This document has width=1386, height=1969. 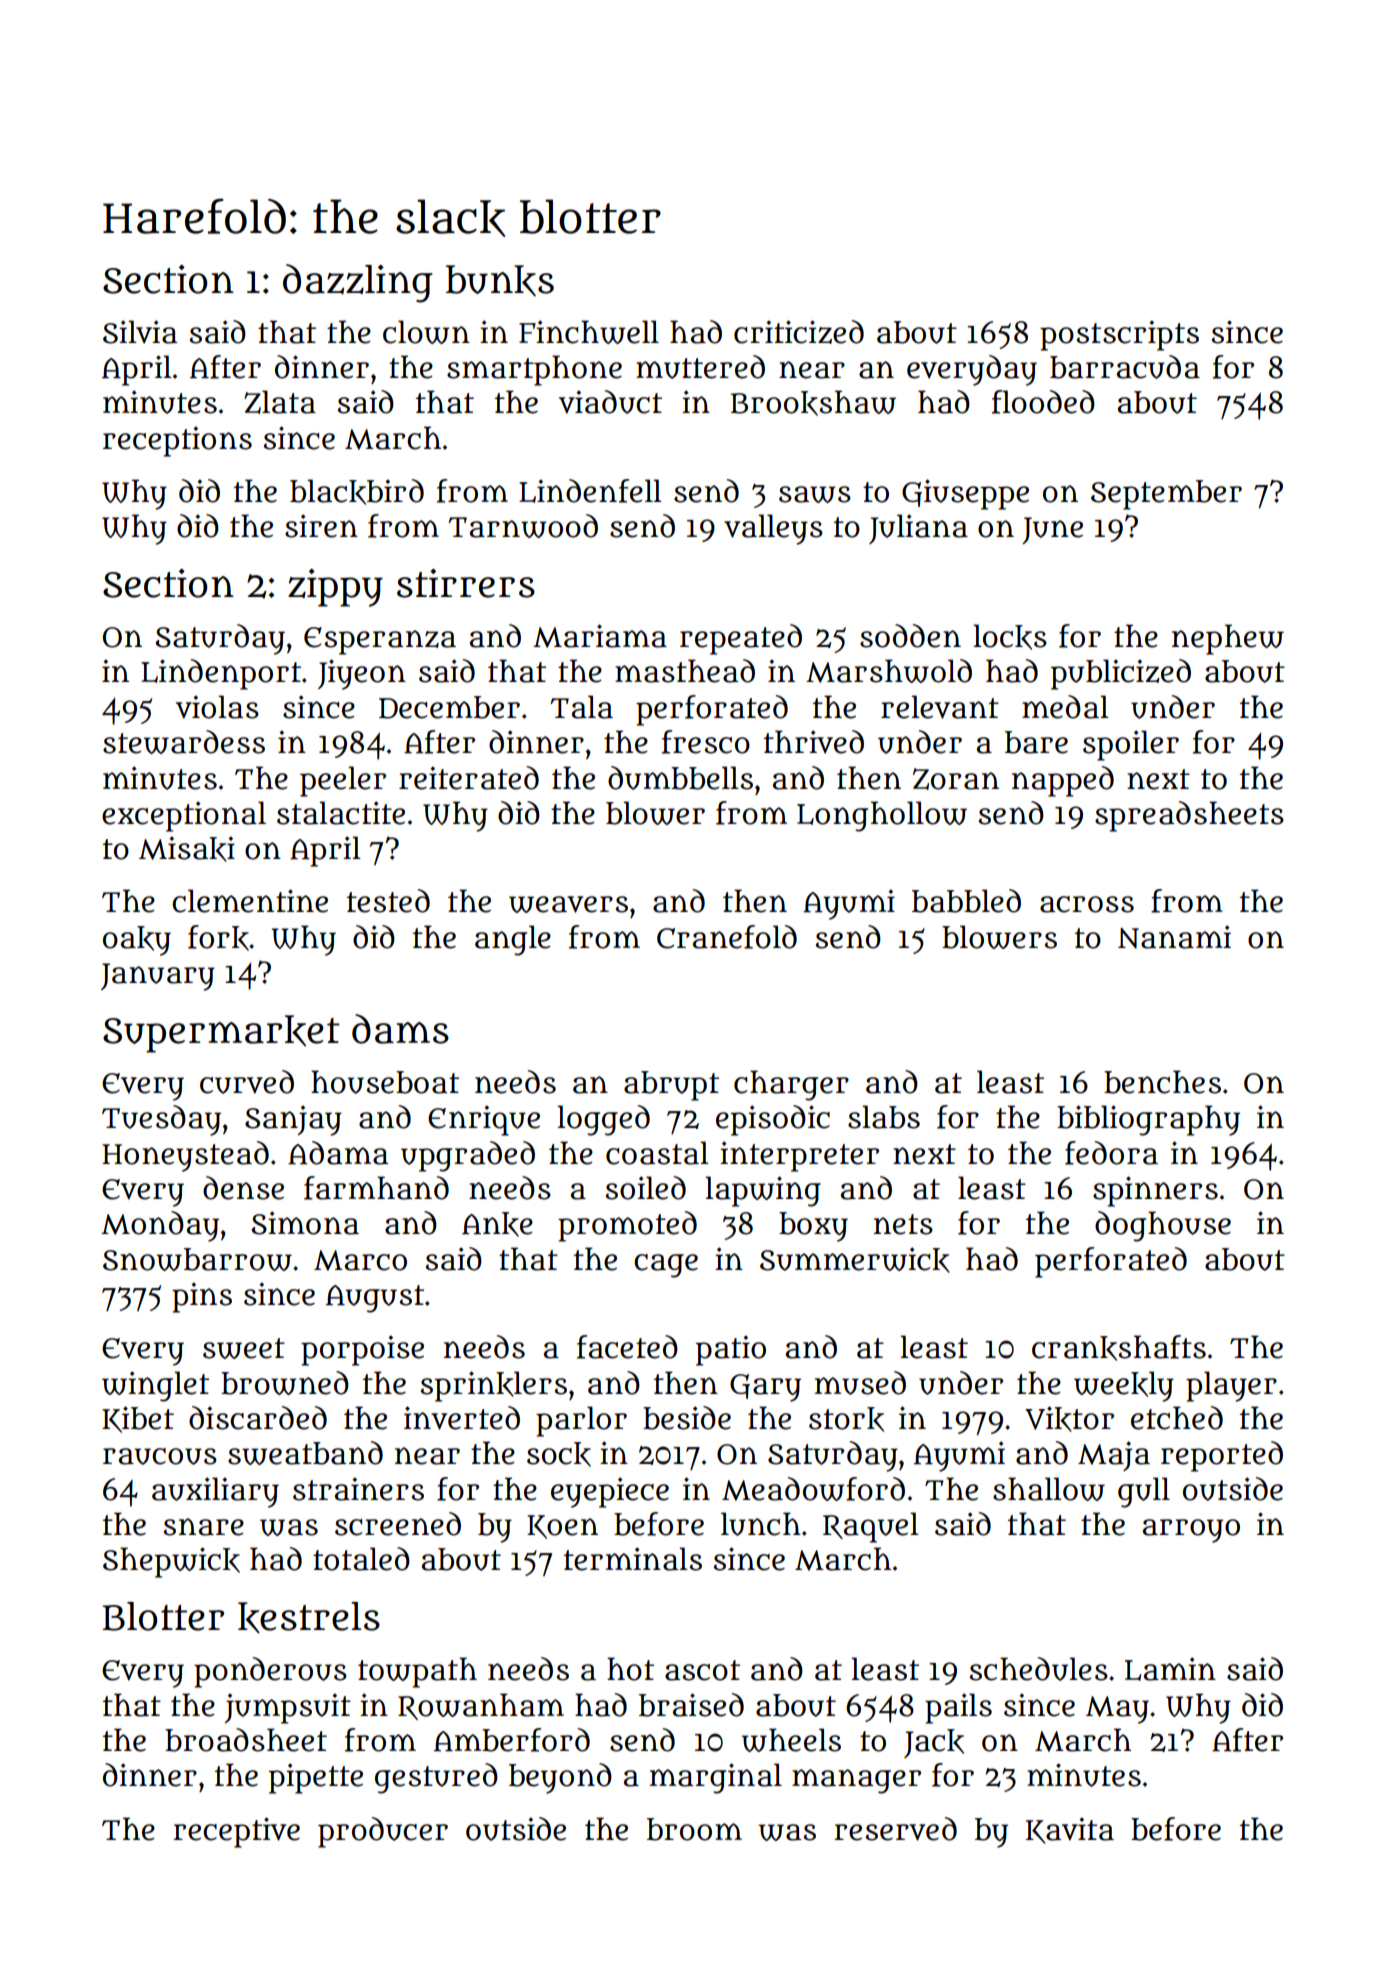 What do you see at coordinates (426, 332) in the document?
I see `clown` at bounding box center [426, 332].
